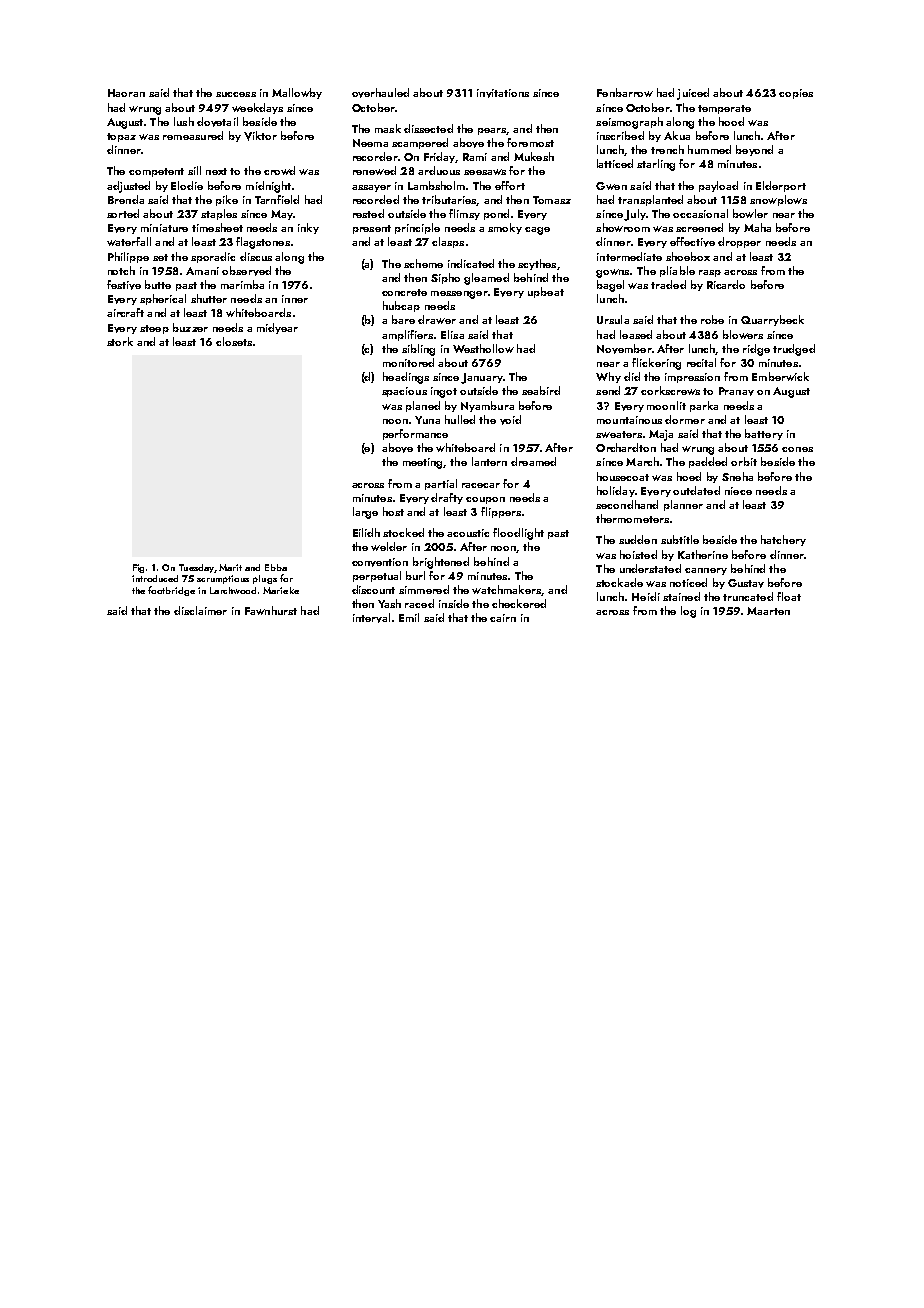  Describe the element at coordinates (365, 513) in the page. I see `large` at that location.
